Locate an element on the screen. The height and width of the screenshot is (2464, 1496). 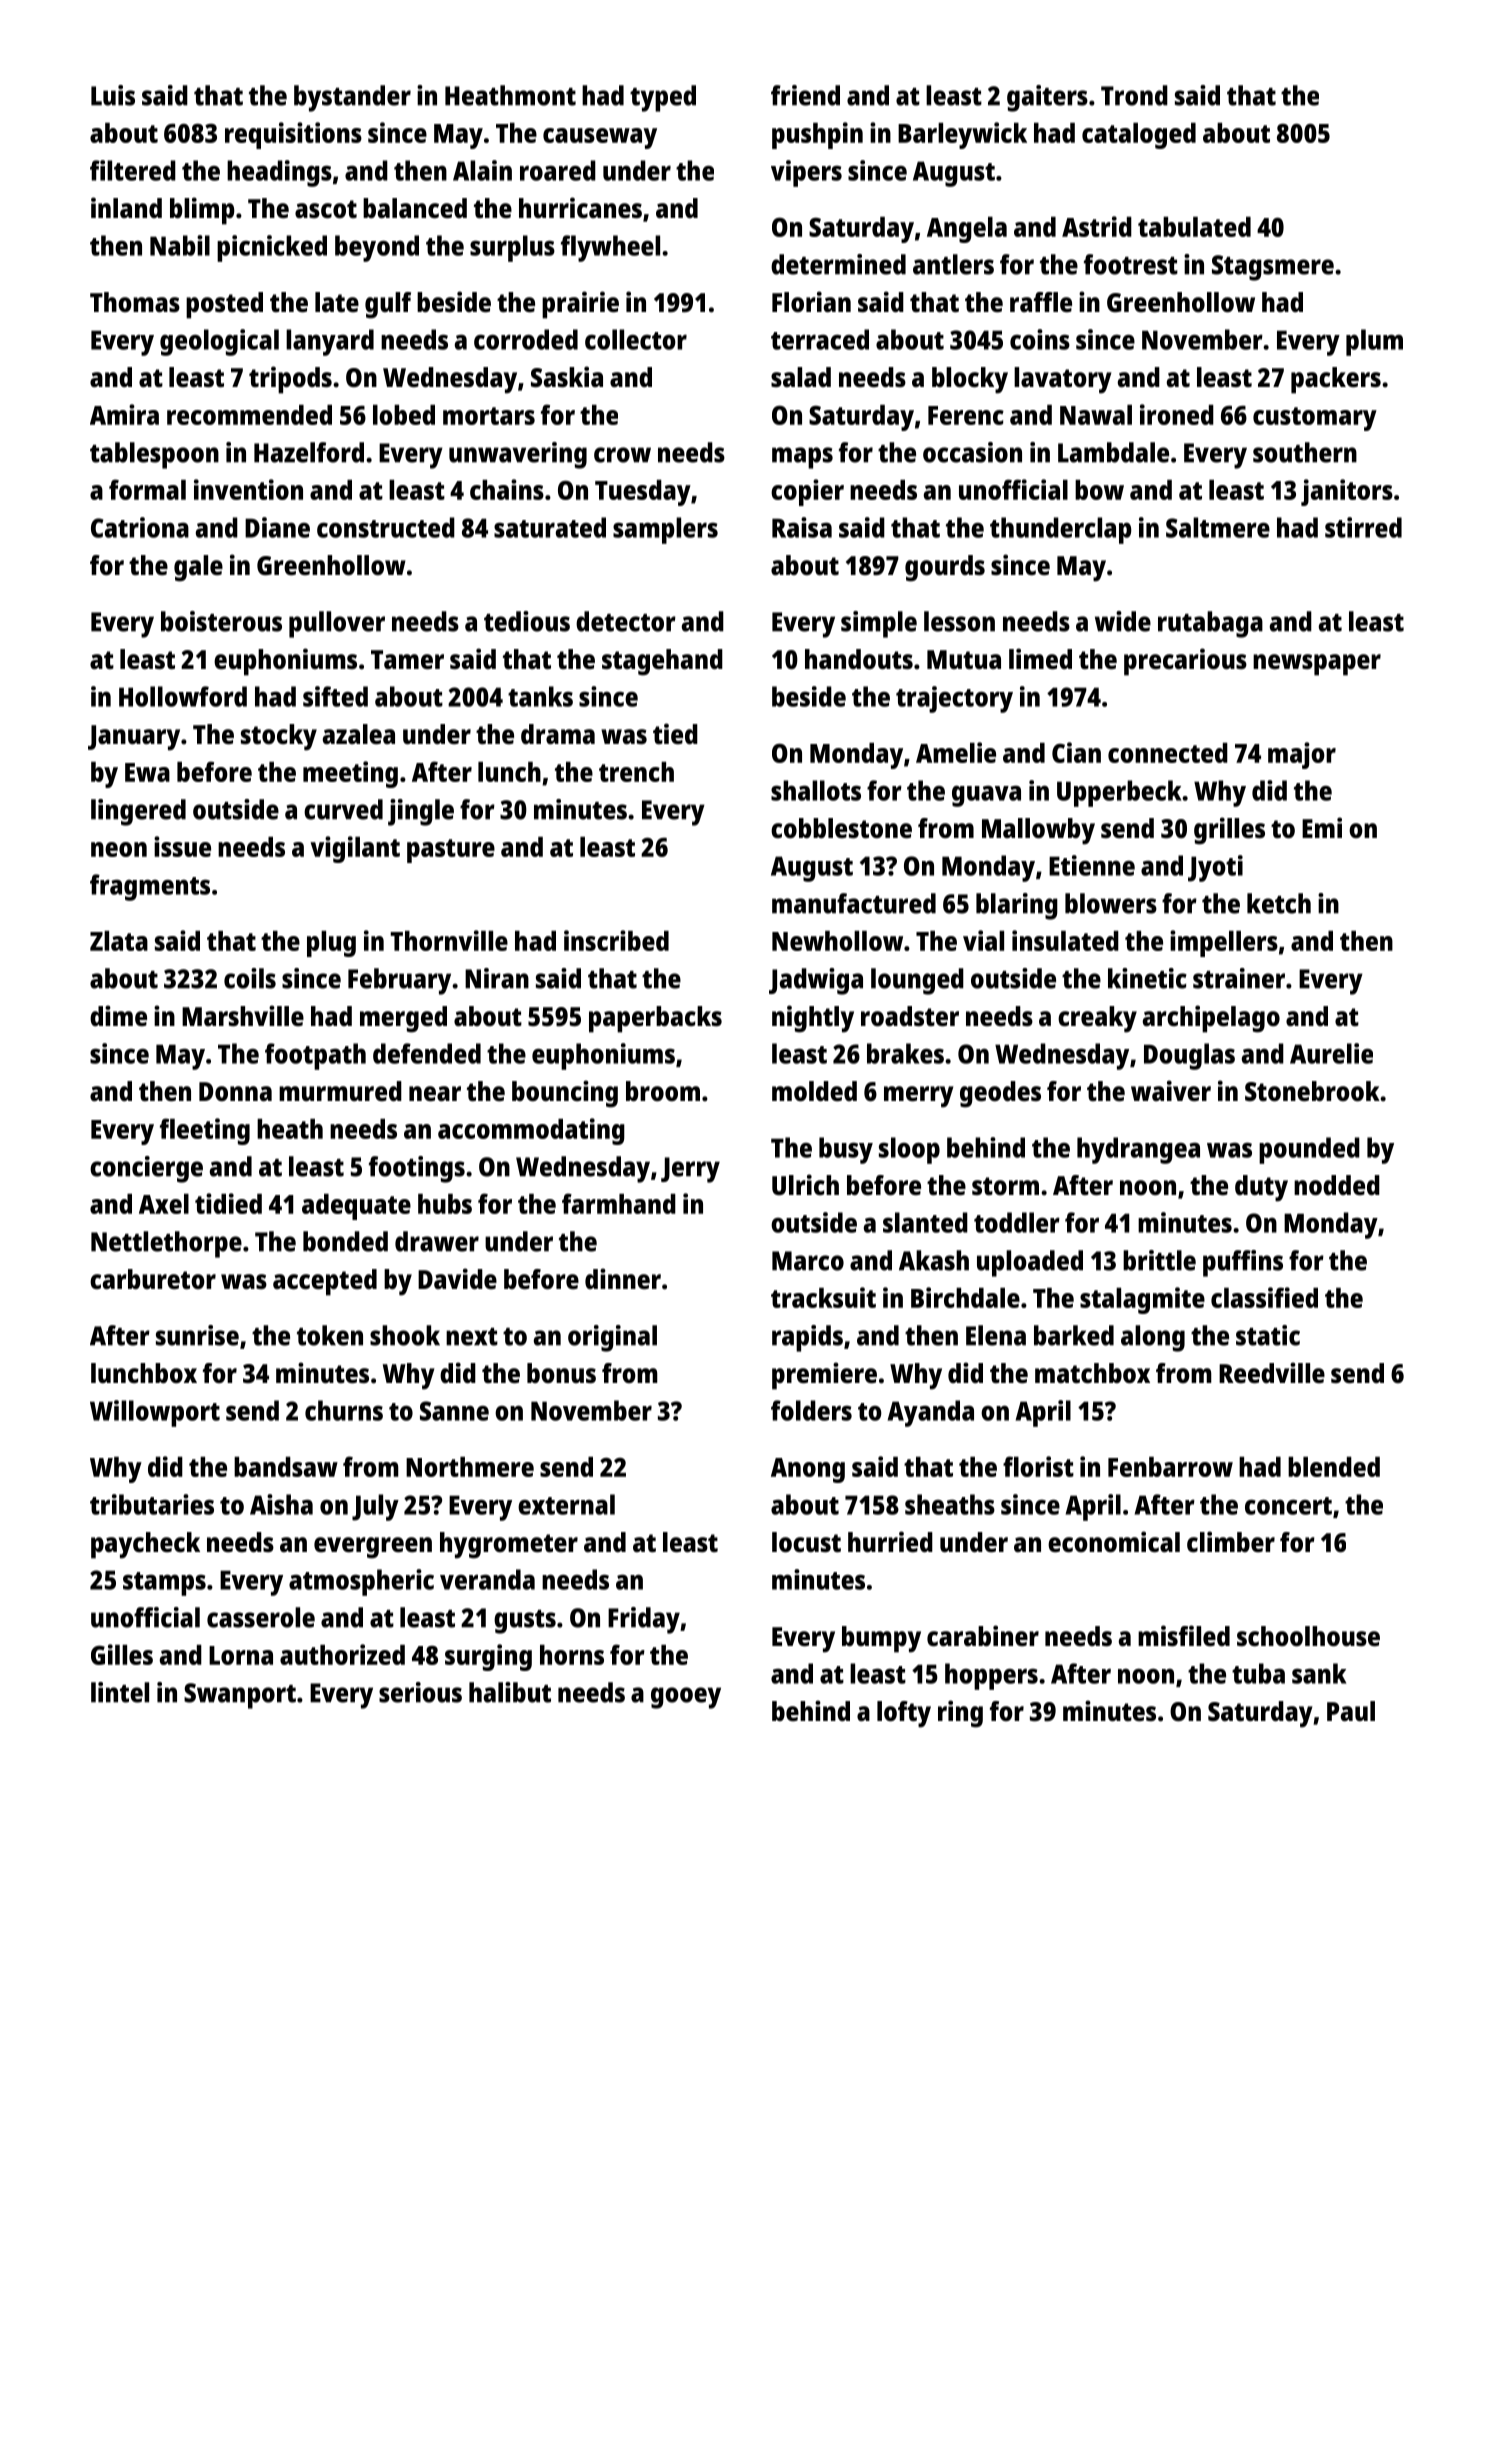
gooey is located at coordinates (686, 1698).
